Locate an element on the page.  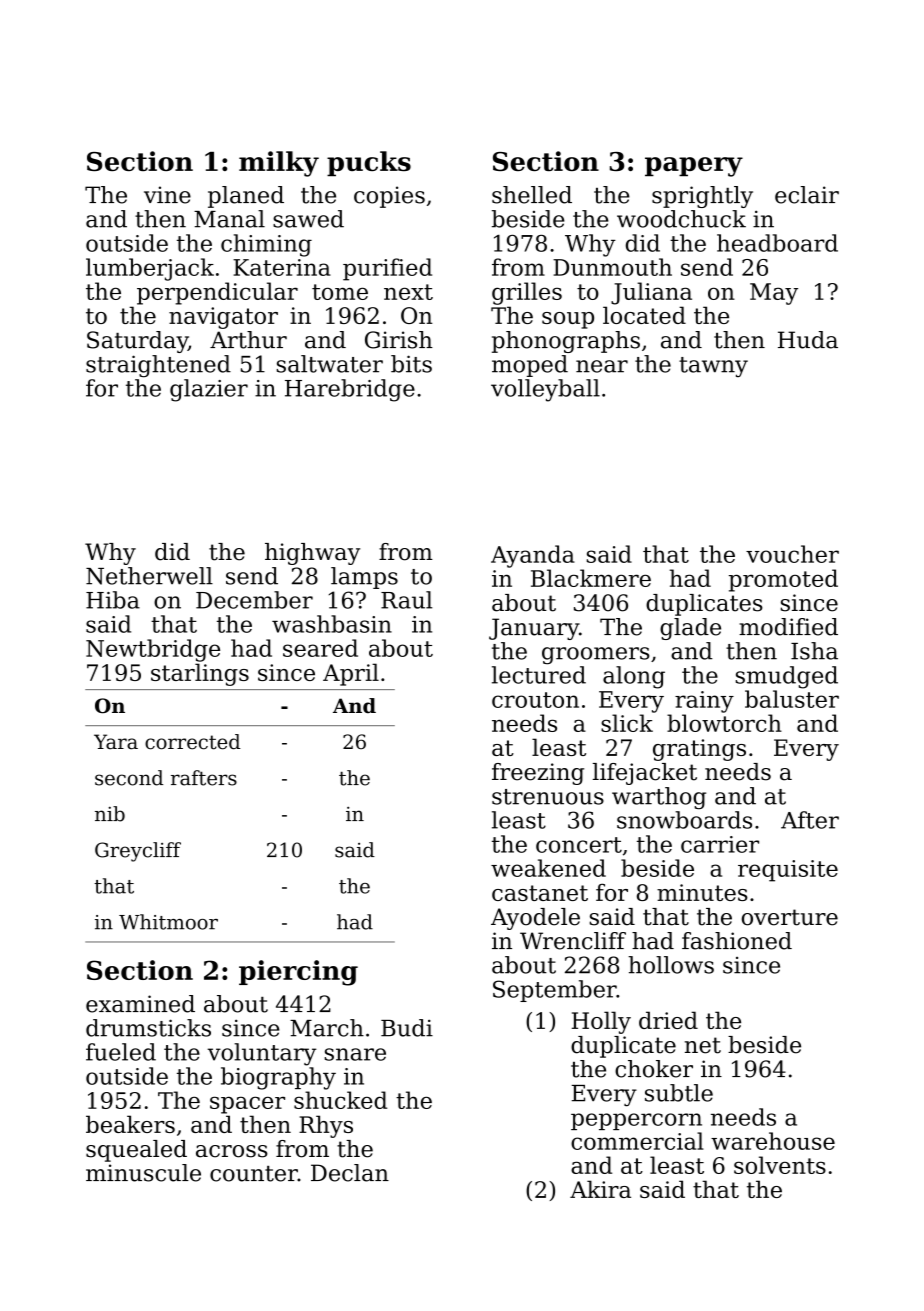
castanet is located at coordinates (540, 893).
